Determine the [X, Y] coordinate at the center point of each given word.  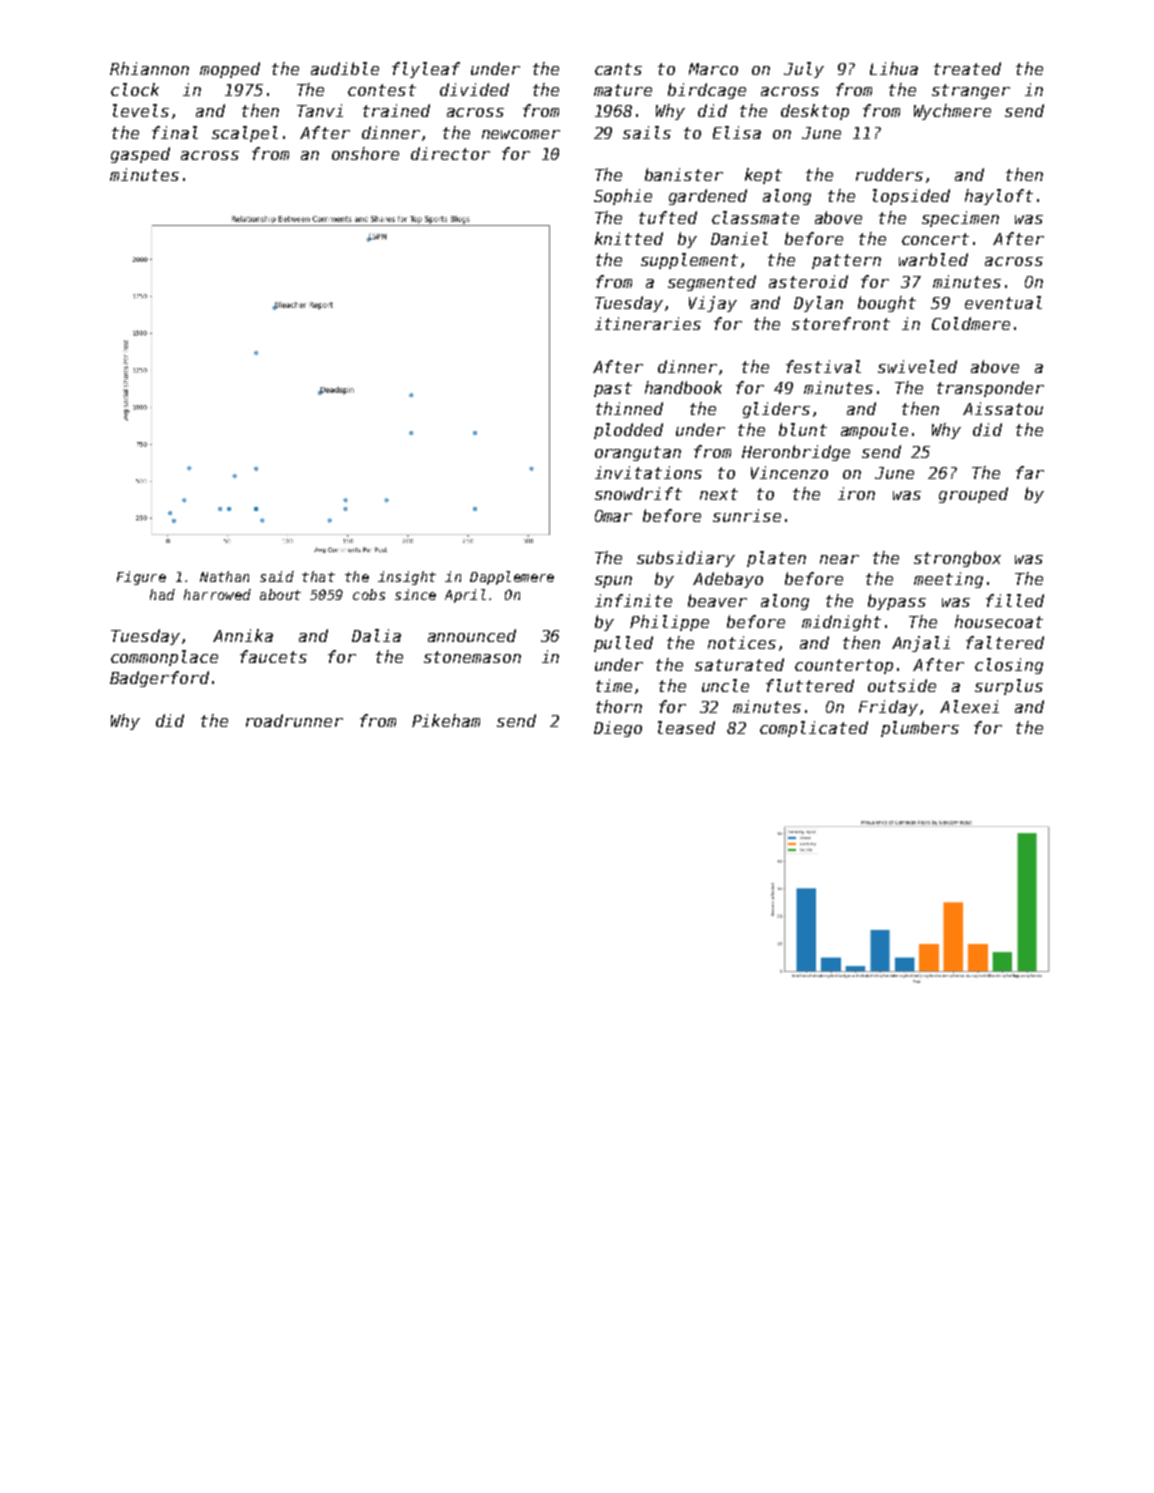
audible [345, 68]
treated [967, 68]
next [719, 494]
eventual [1003, 302]
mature [623, 90]
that [318, 576]
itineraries [648, 323]
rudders [889, 174]
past [613, 389]
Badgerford [159, 679]
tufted [668, 217]
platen [776, 559]
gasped [140, 155]
